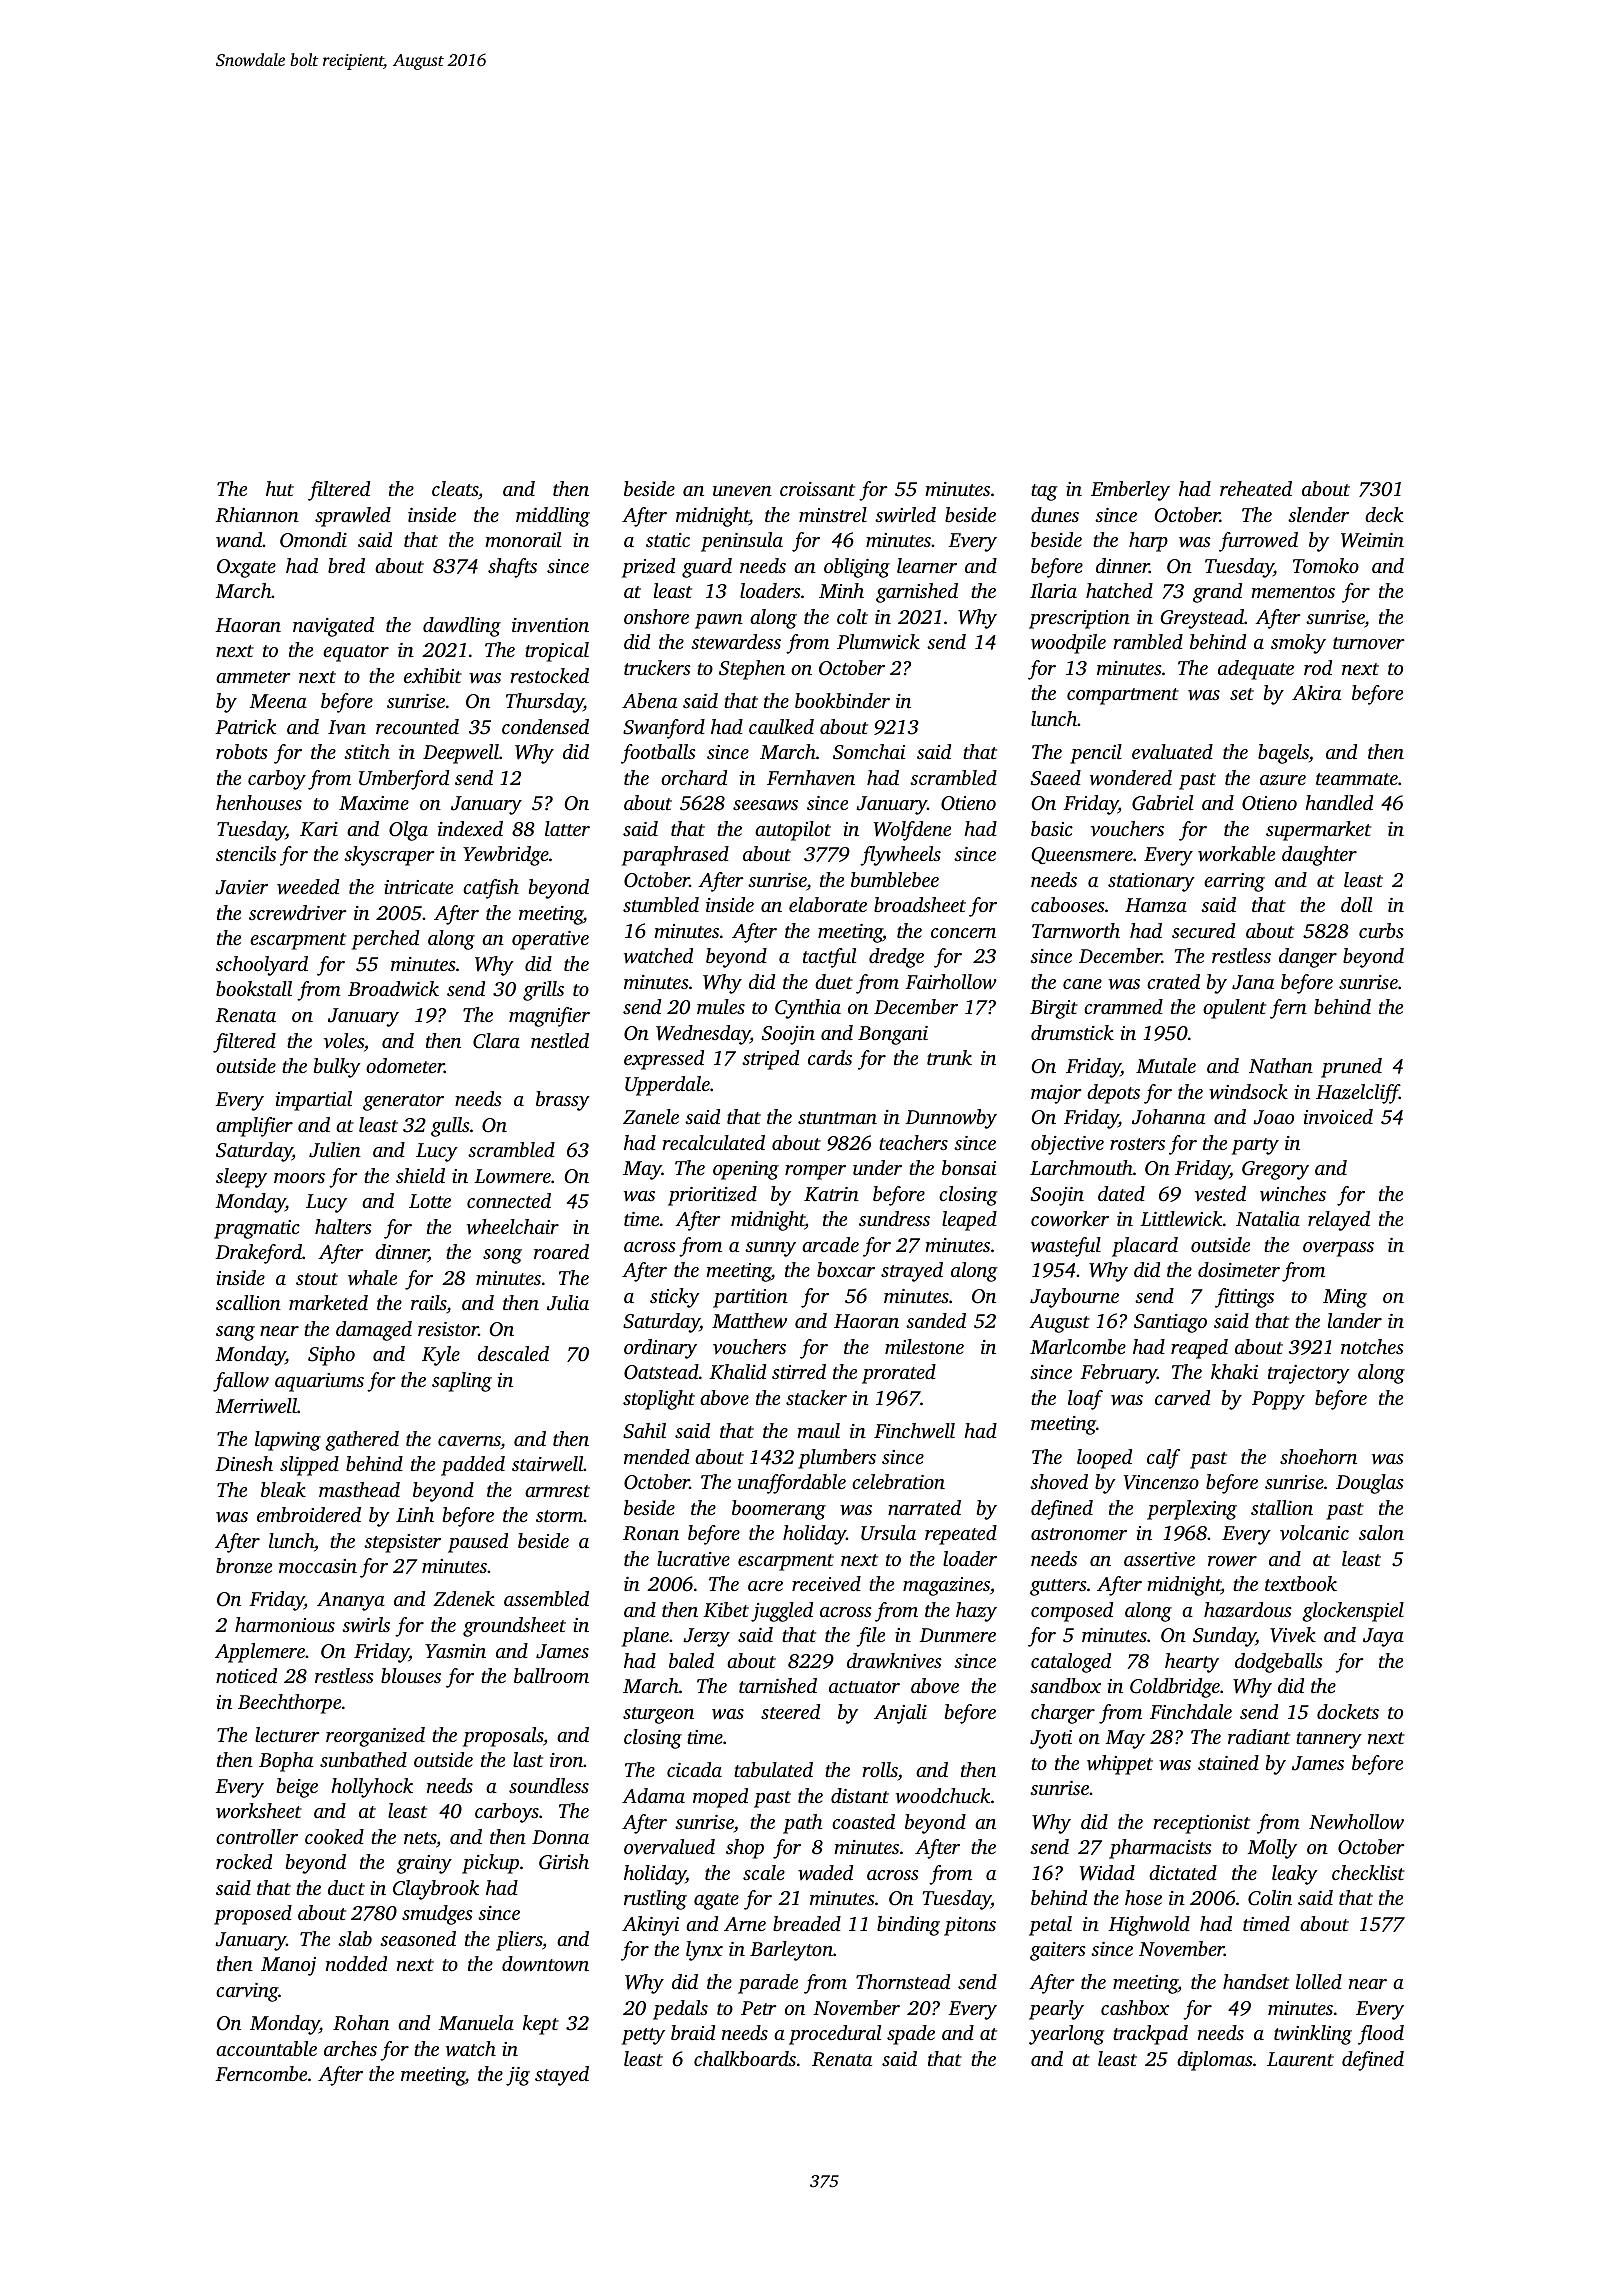 The image size is (1620, 2292). Describe the element at coordinates (1248, 1092) in the screenshot. I see `windsock` at that location.
